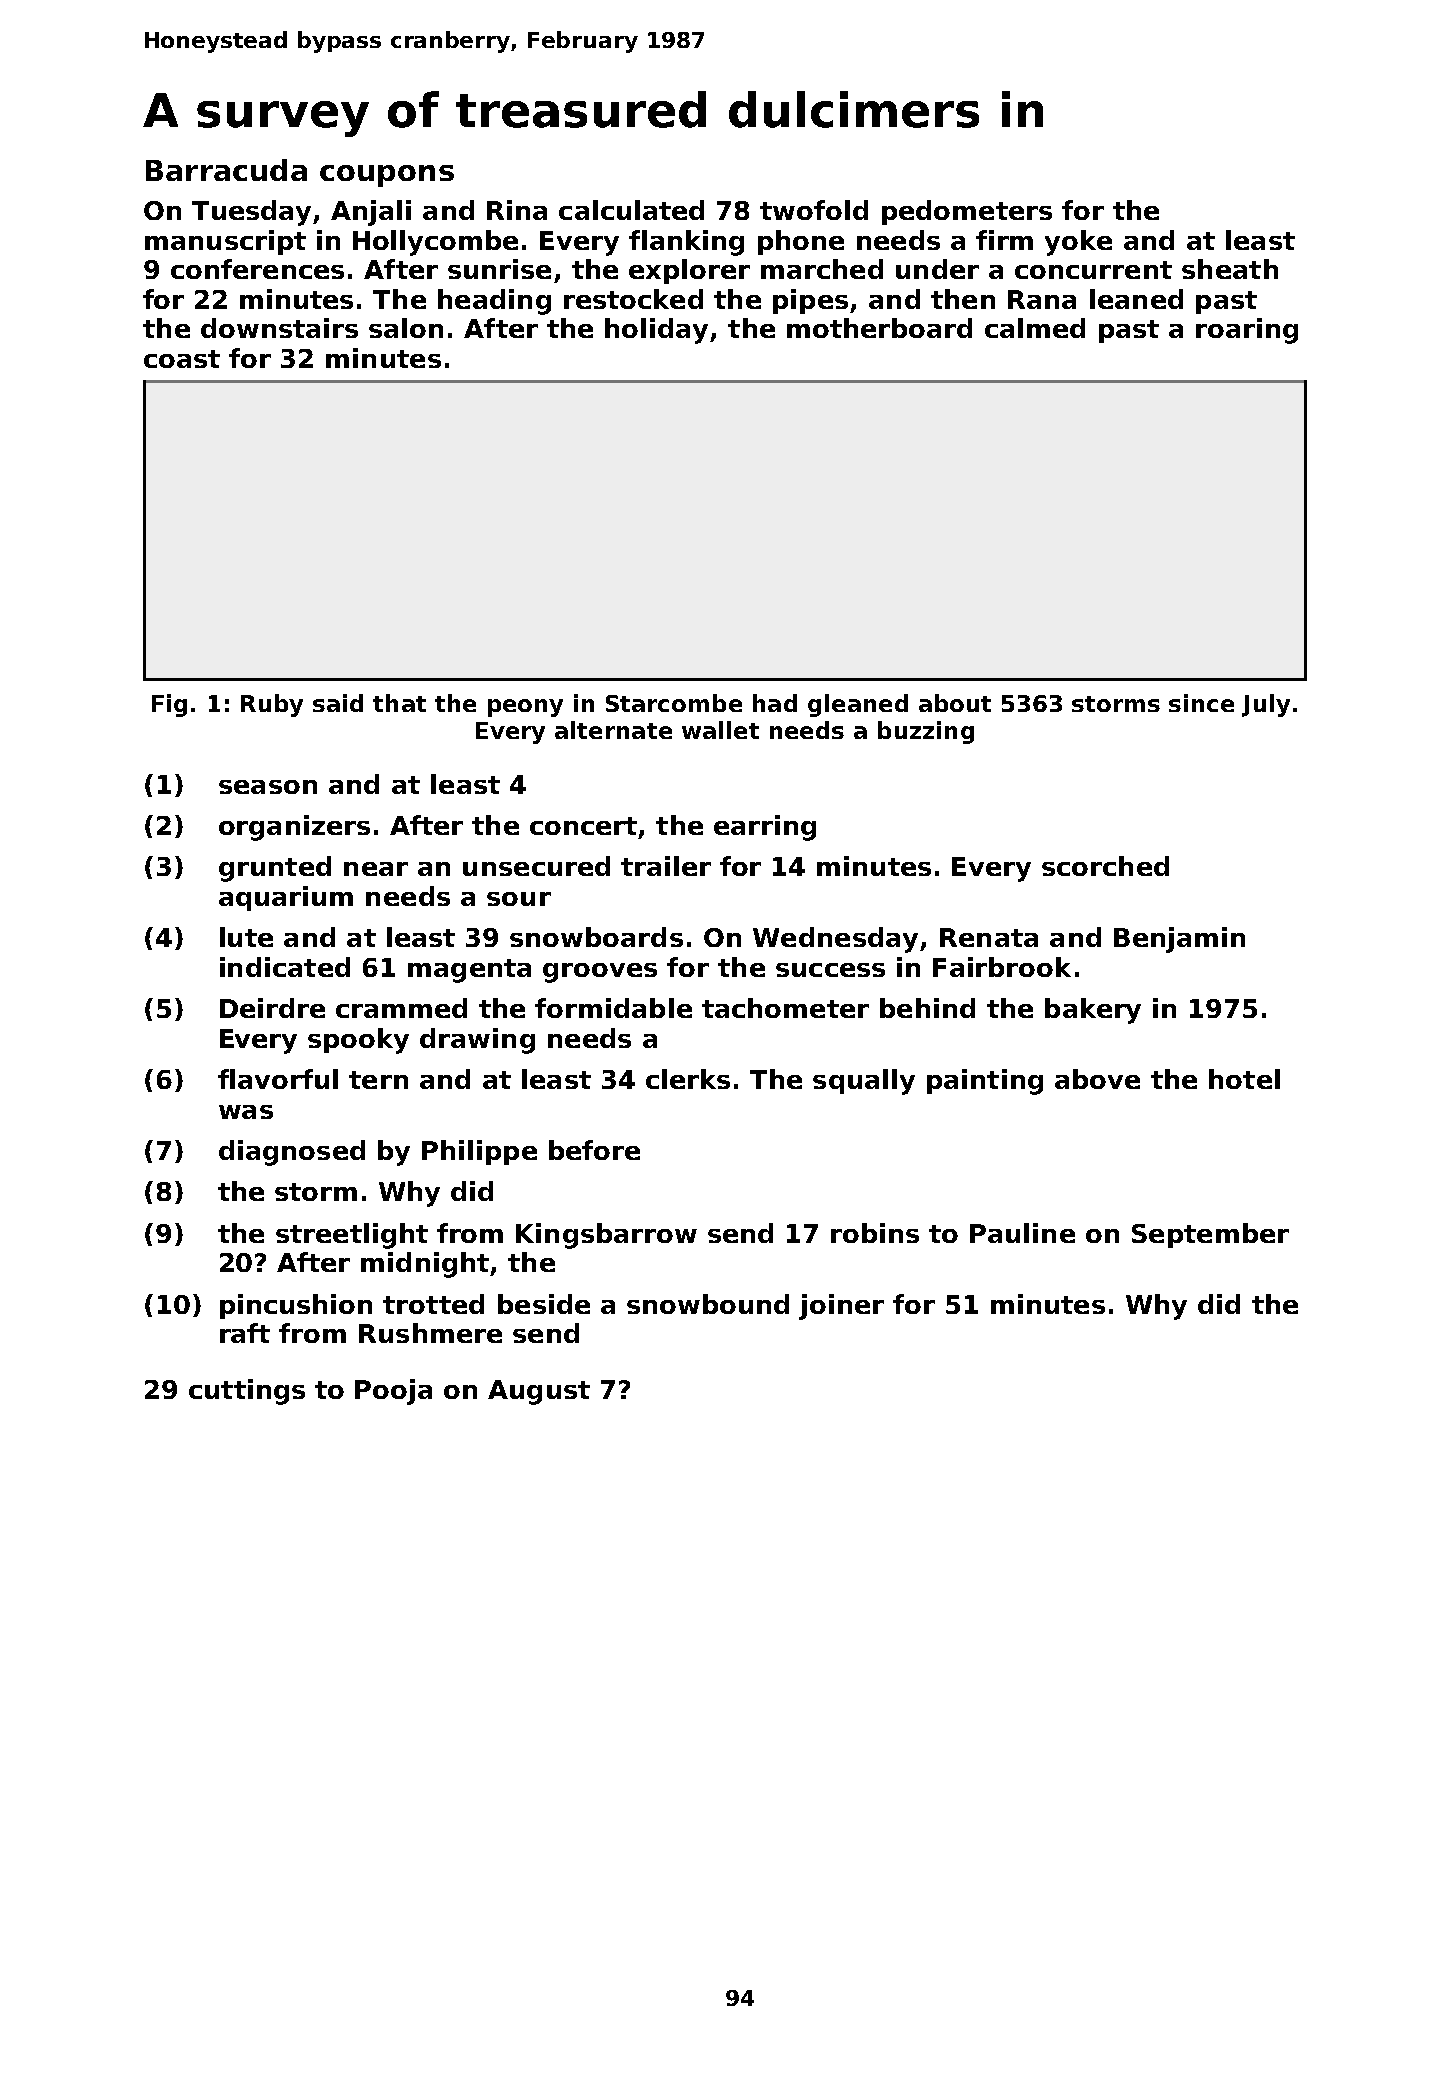 This image has height=2100, width=1450. Describe the element at coordinates (814, 210) in the image. I see `twofold` at that location.
